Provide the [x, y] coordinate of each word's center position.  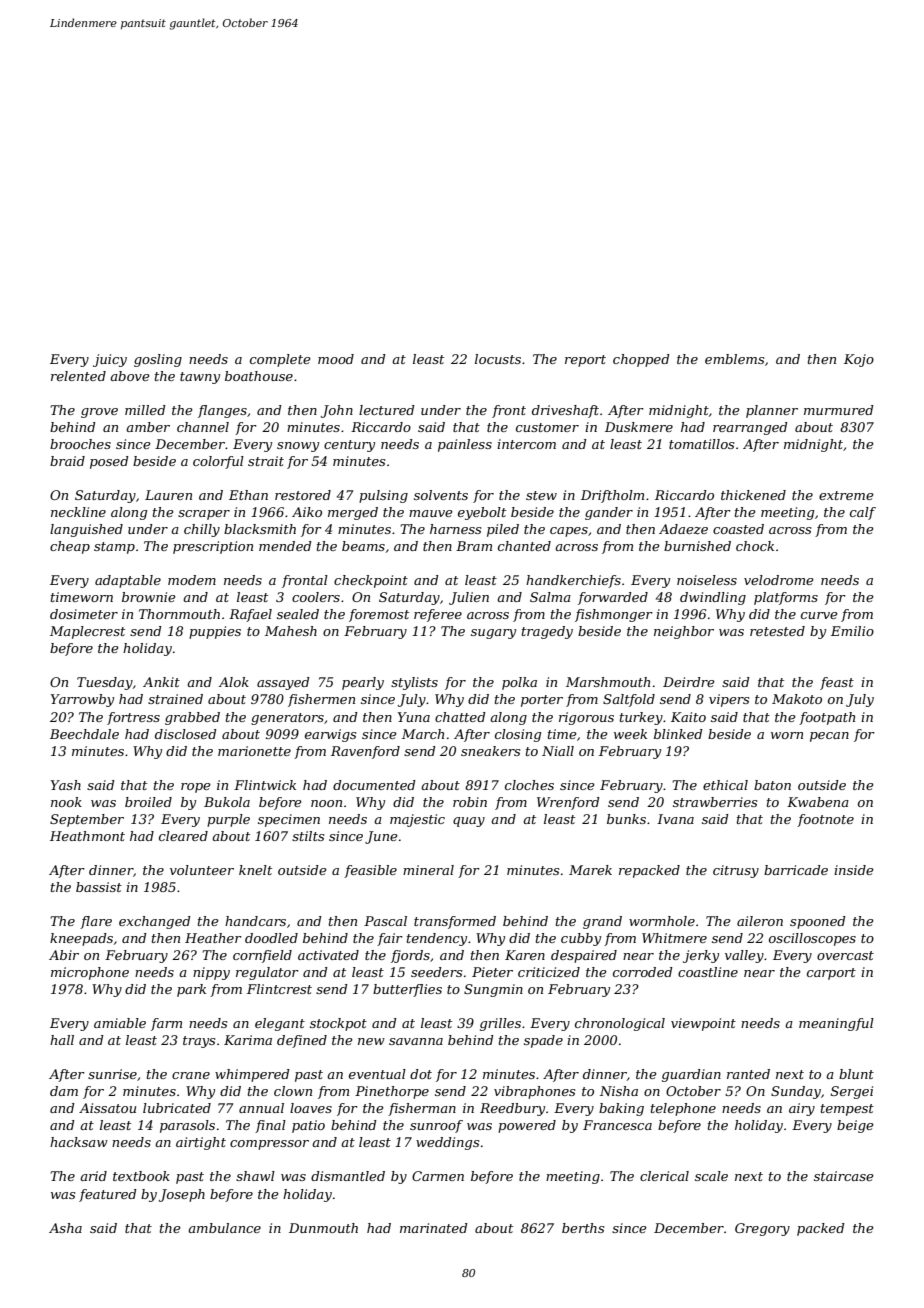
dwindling [713, 598]
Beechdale [84, 734]
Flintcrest [279, 989]
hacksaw [79, 1142]
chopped [641, 360]
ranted [748, 1074]
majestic [417, 820]
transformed [455, 922]
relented [78, 376]
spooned [818, 922]
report [585, 361]
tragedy [547, 632]
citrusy [736, 871]
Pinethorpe [392, 1092]
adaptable [128, 581]
